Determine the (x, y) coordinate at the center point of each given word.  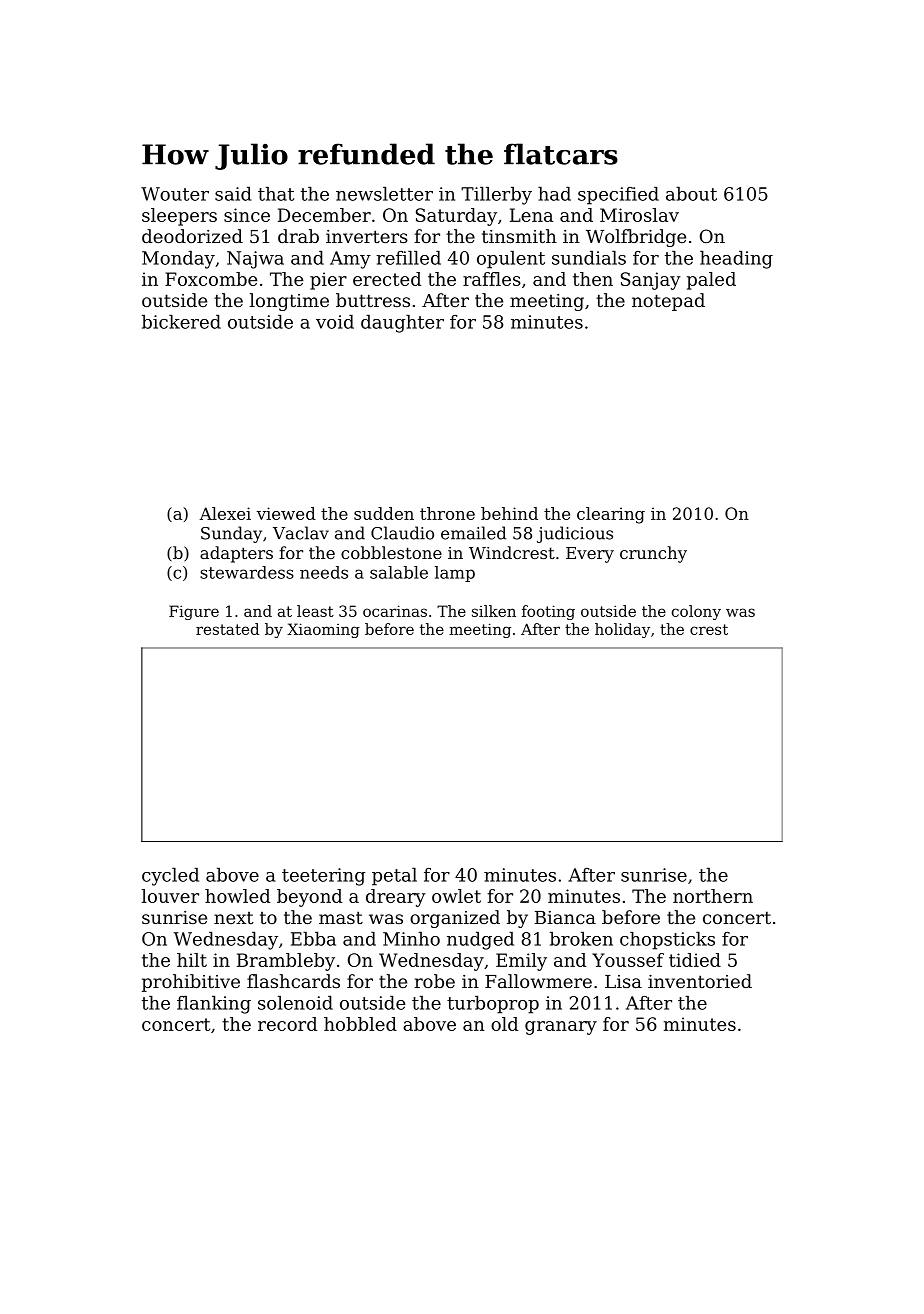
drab (298, 236)
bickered (181, 322)
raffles (492, 279)
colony (696, 612)
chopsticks (667, 941)
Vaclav (301, 533)
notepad (668, 302)
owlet (456, 896)
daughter (402, 324)
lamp (455, 574)
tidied (695, 960)
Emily (521, 962)
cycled (170, 877)
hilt (192, 960)
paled (711, 281)
